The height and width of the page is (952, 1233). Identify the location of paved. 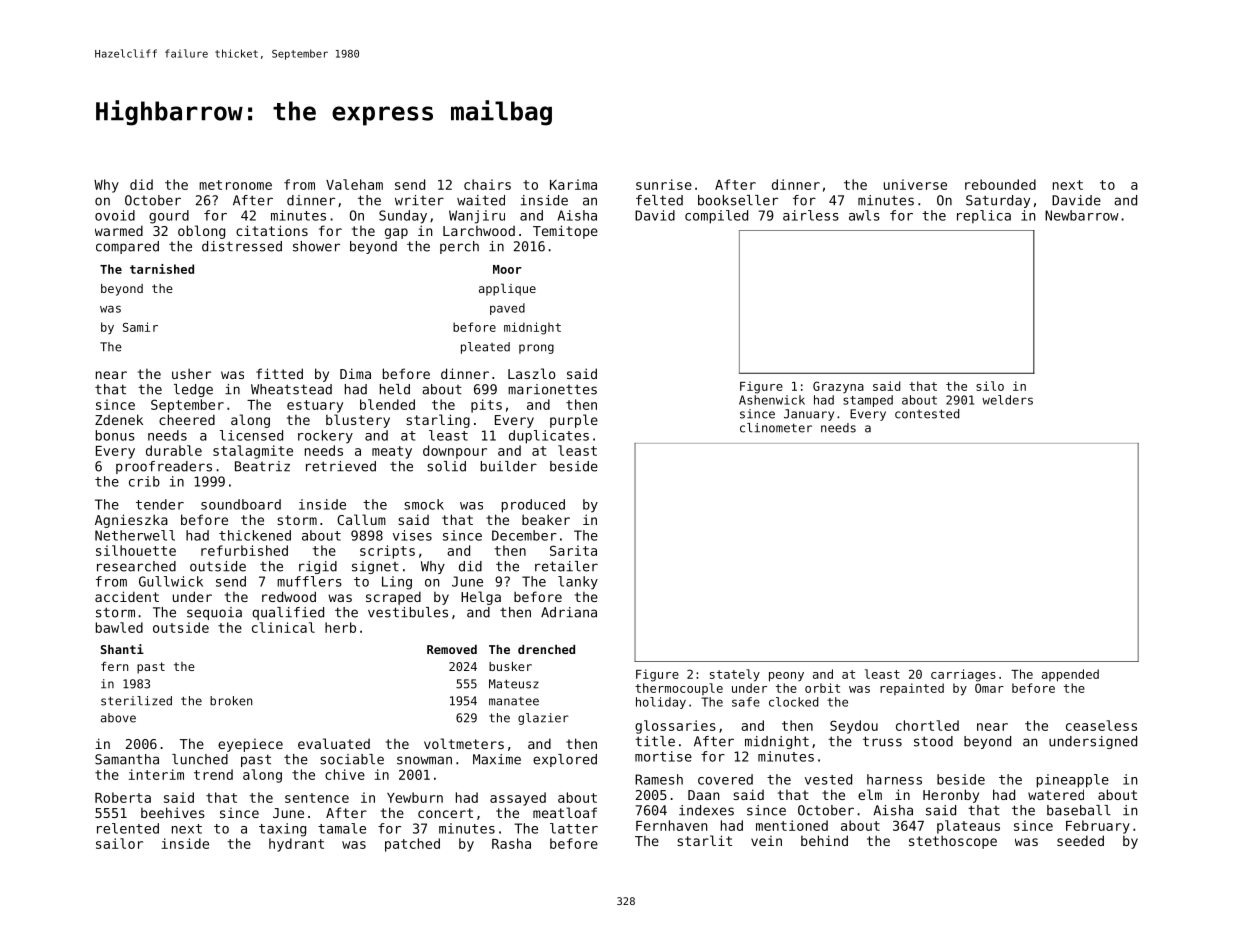
(507, 309).
